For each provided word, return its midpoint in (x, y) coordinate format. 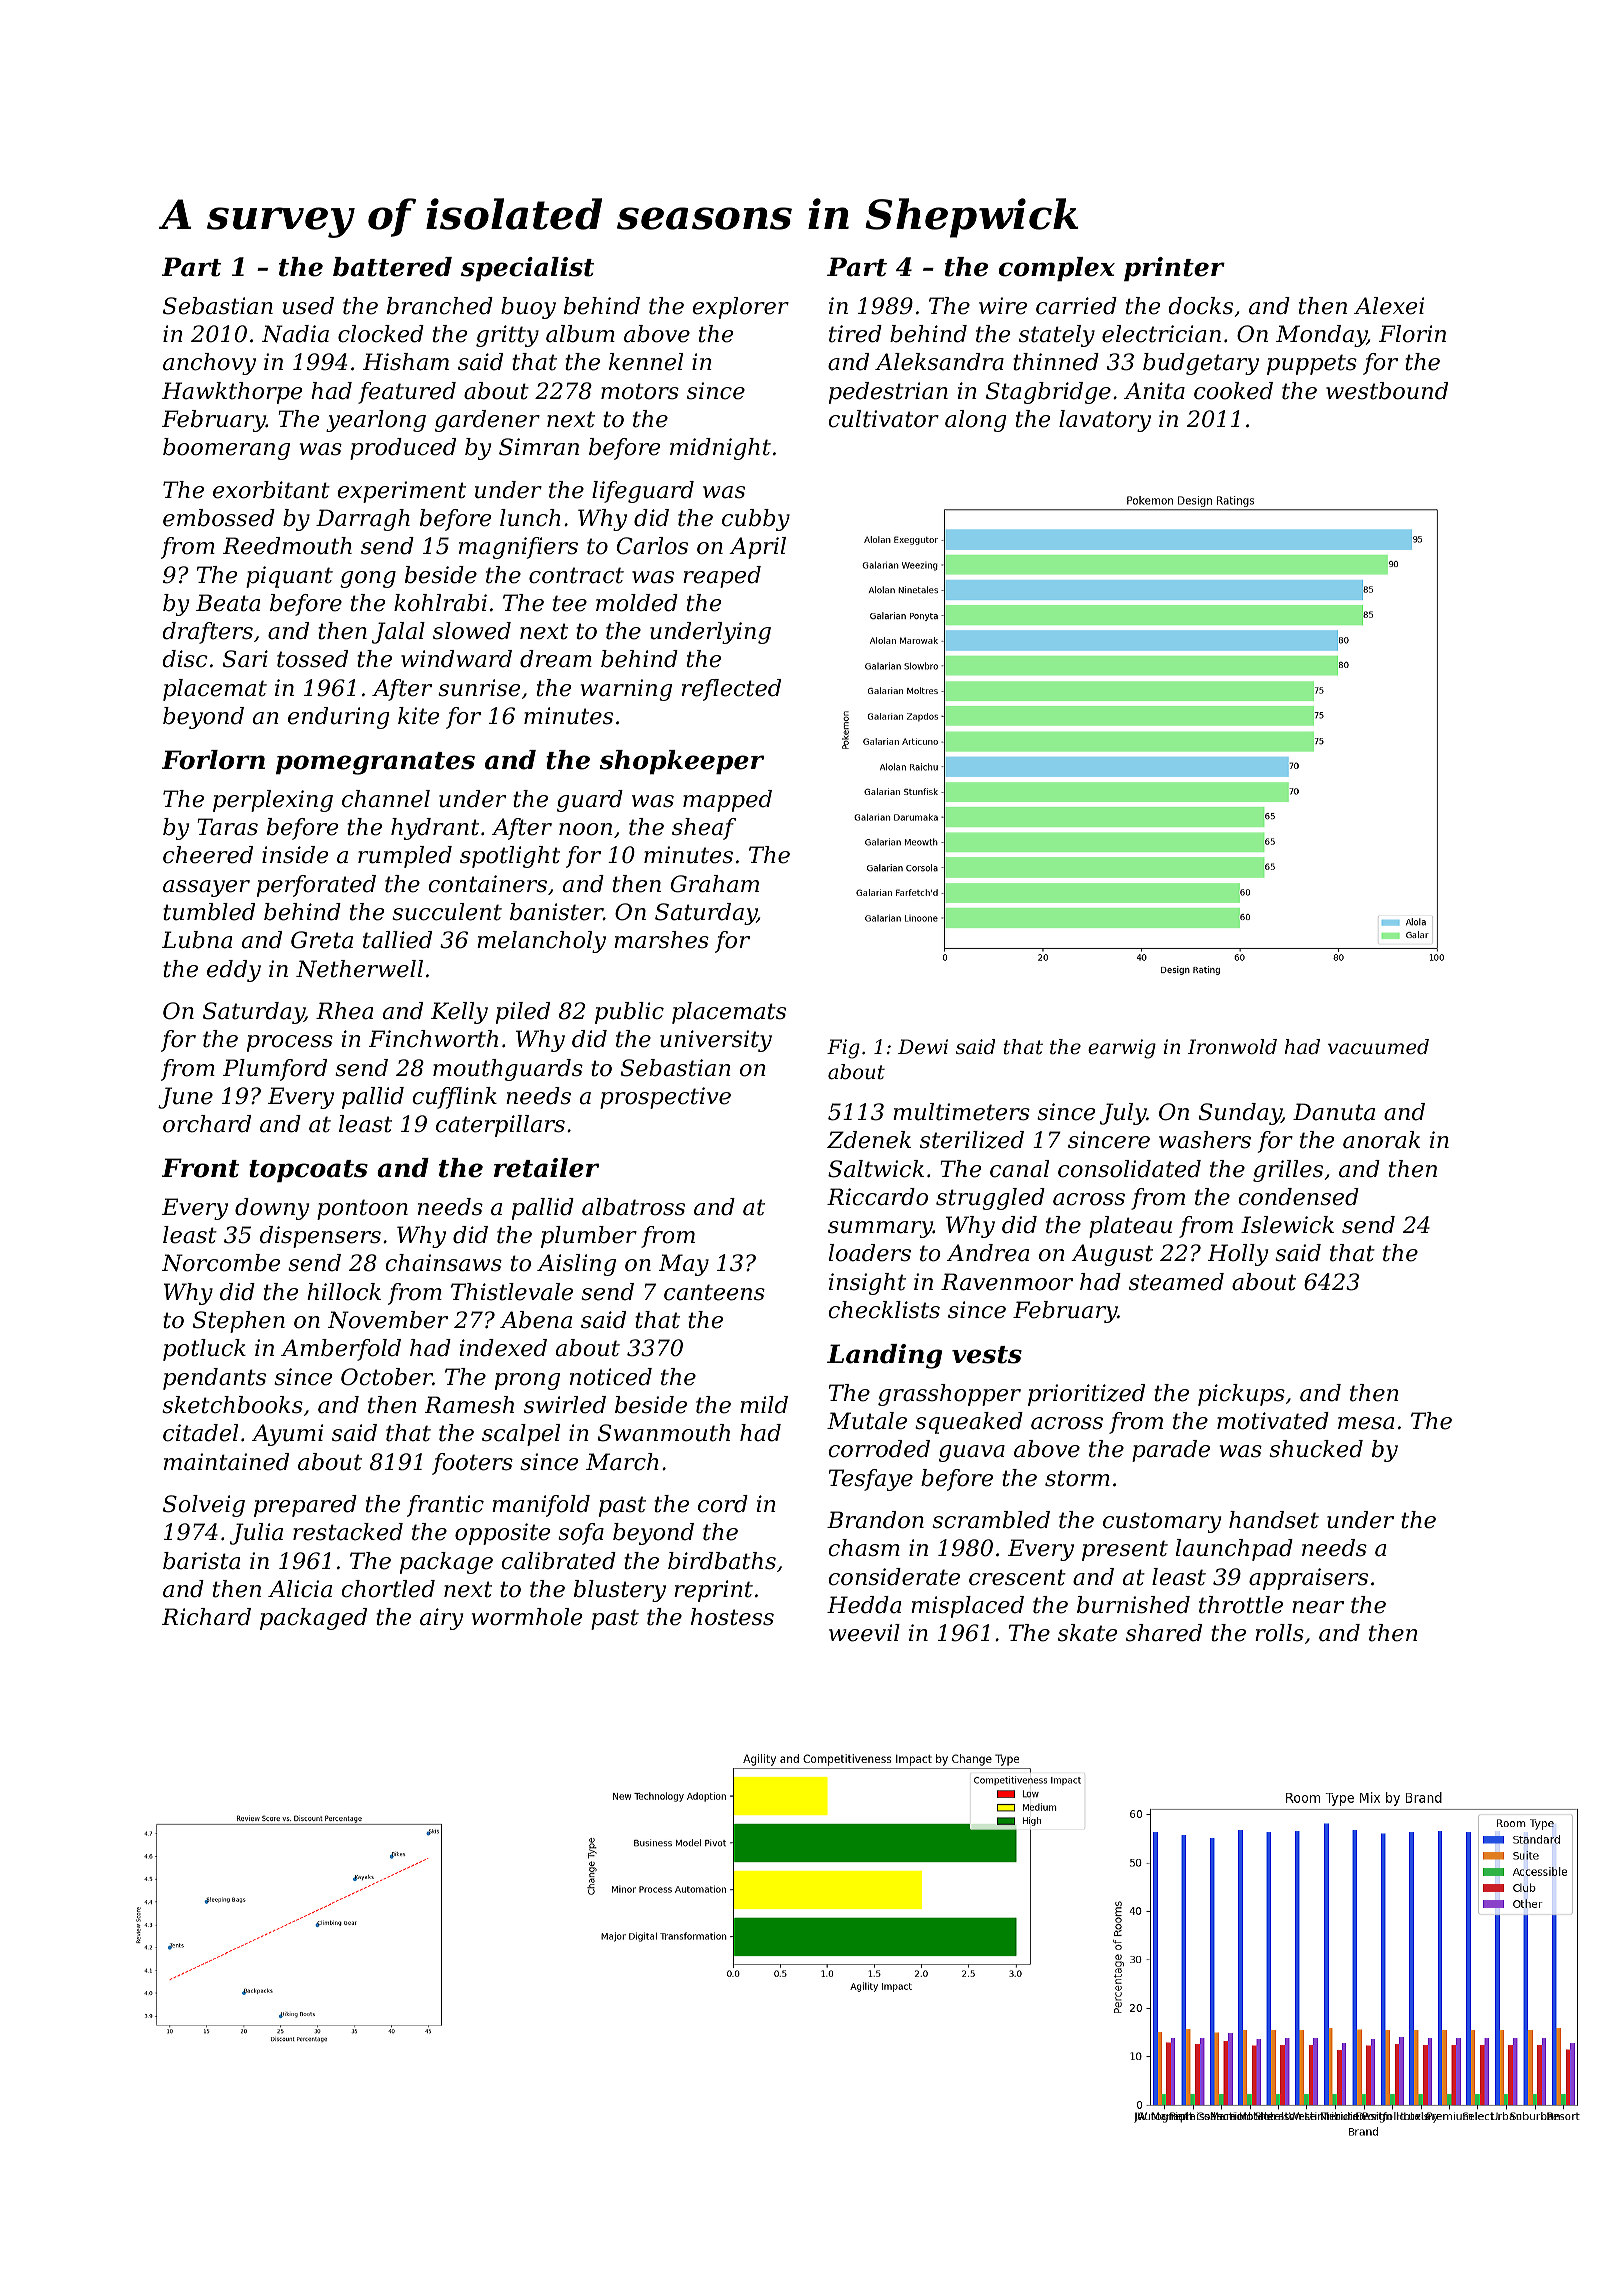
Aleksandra (939, 362)
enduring (338, 718)
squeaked (969, 1423)
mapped (727, 801)
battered (392, 267)
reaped (722, 577)
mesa (1366, 1423)
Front (201, 1168)
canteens (714, 1292)
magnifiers (518, 548)
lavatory (1105, 421)
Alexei (1389, 306)
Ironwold (1232, 1047)
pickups (1241, 1395)
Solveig (204, 1506)
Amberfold (341, 1350)
